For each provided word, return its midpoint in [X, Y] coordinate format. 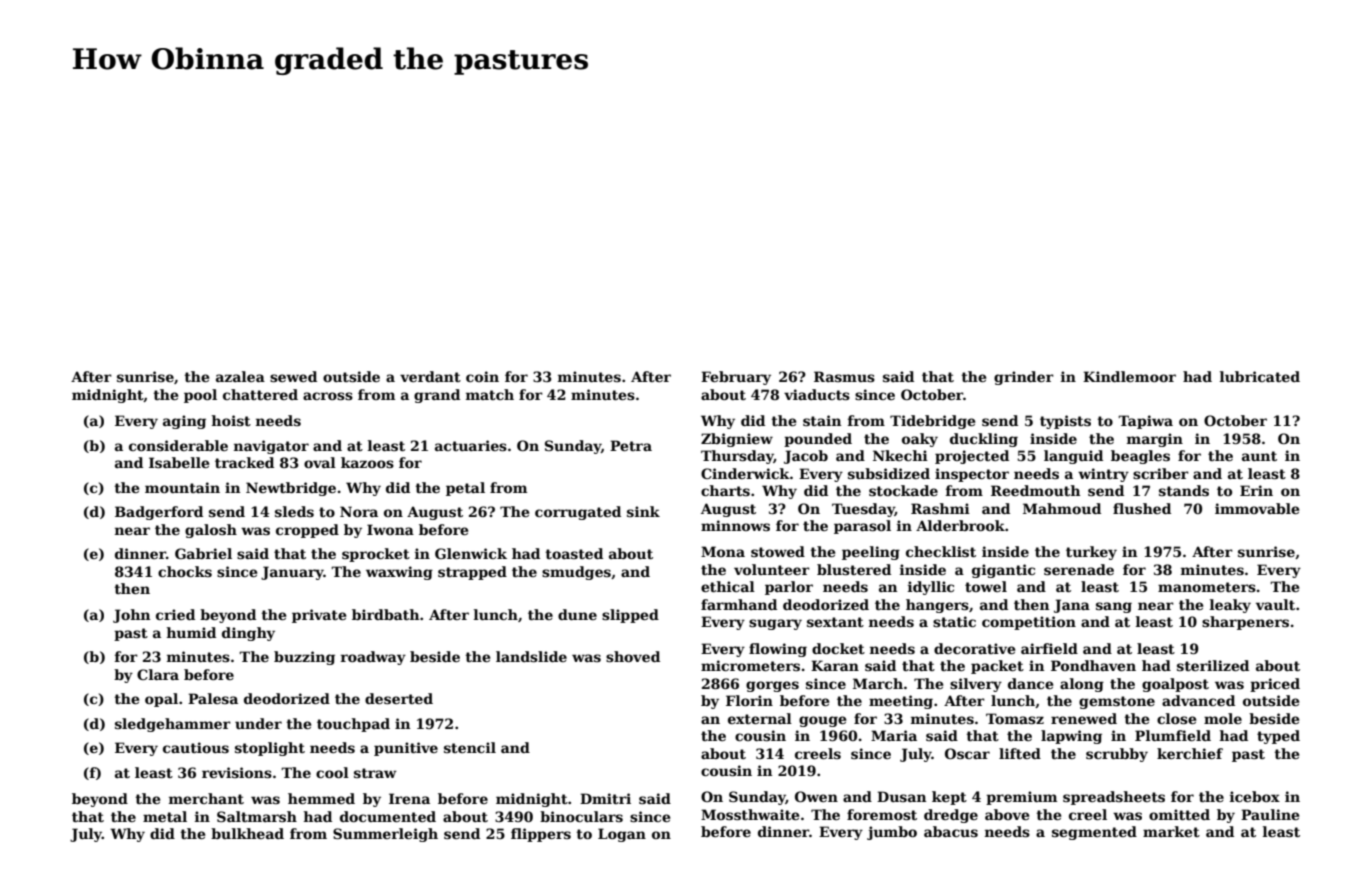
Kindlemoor [1129, 376]
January [292, 573]
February [736, 378]
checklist [941, 551]
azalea [240, 376]
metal [165, 816]
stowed [778, 551]
